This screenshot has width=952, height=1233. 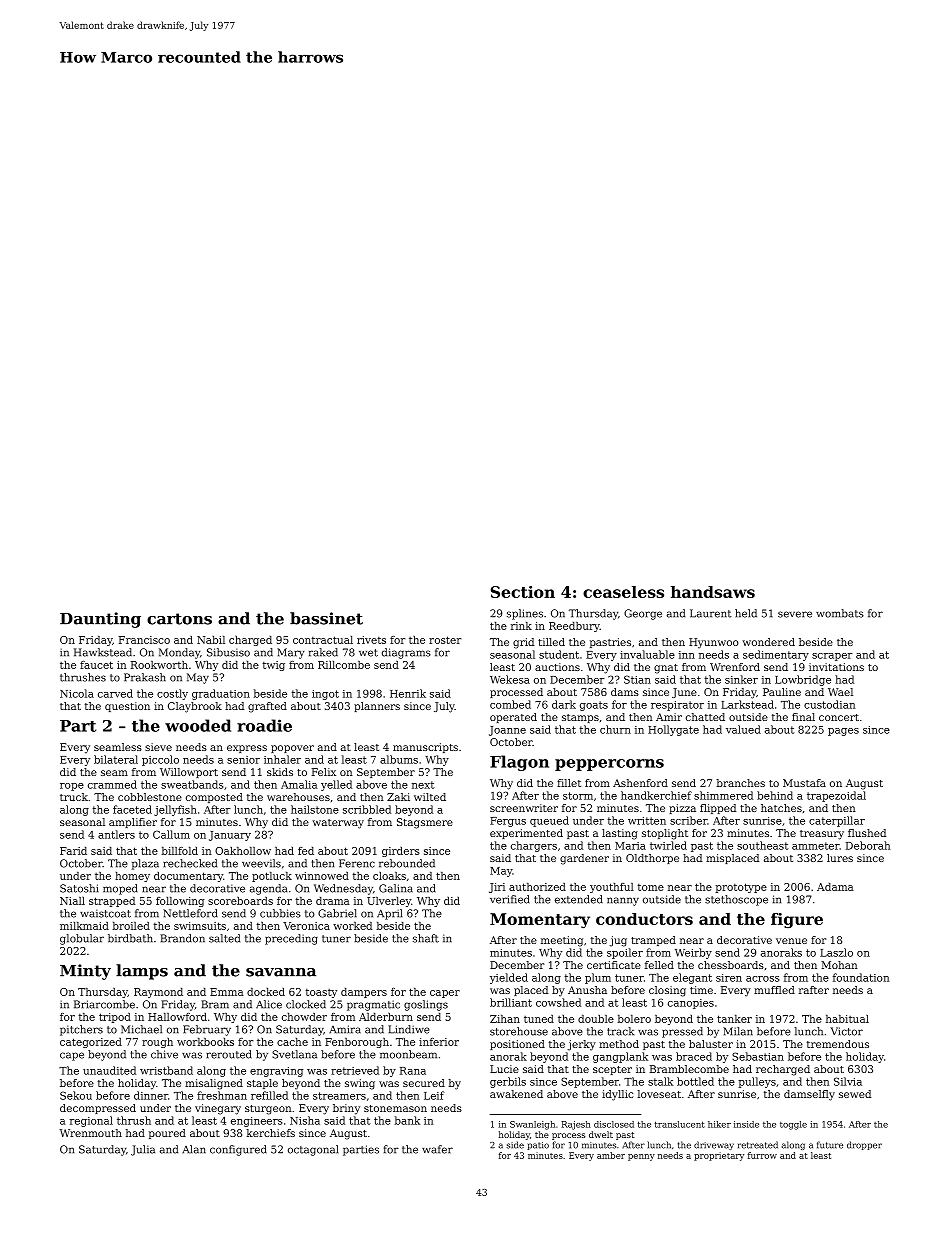 I want to click on closing, so click(x=667, y=991).
